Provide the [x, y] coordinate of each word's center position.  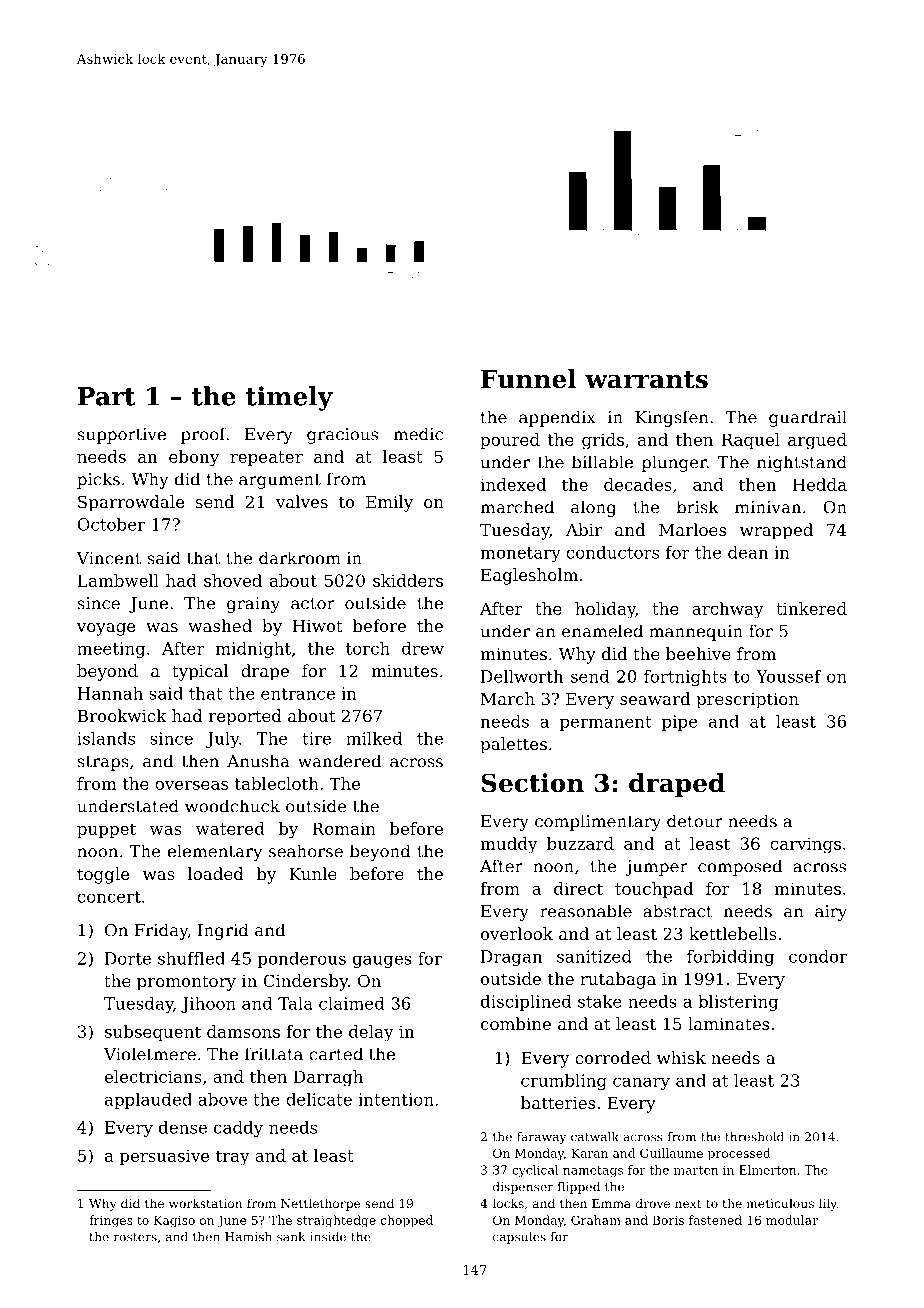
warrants [646, 380]
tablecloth [277, 783]
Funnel [528, 379]
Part [107, 396]
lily [828, 1204]
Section [532, 783]
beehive [698, 653]
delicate [319, 1099]
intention [396, 1099]
